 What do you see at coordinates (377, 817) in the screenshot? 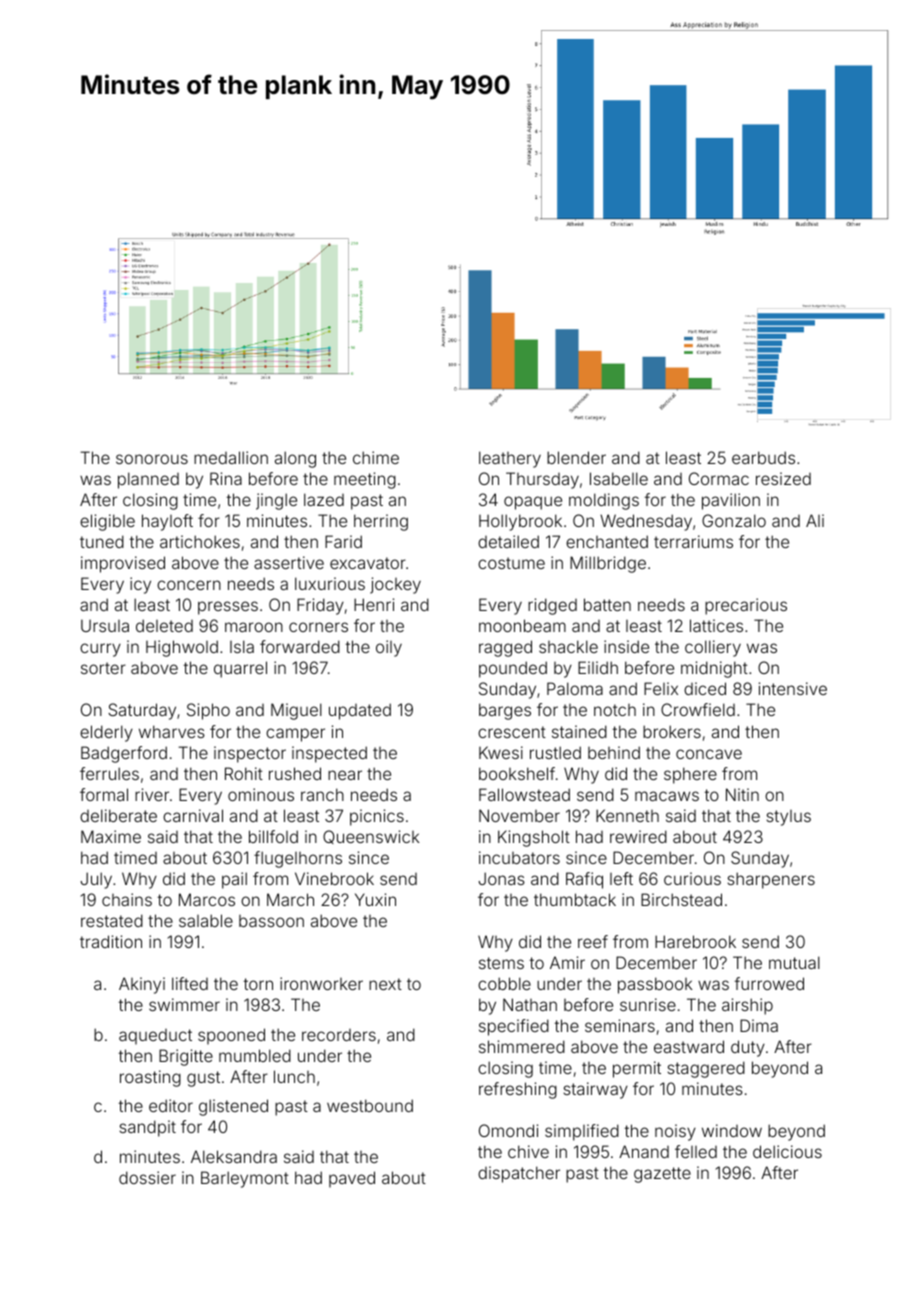
I see `picnics` at bounding box center [377, 817].
